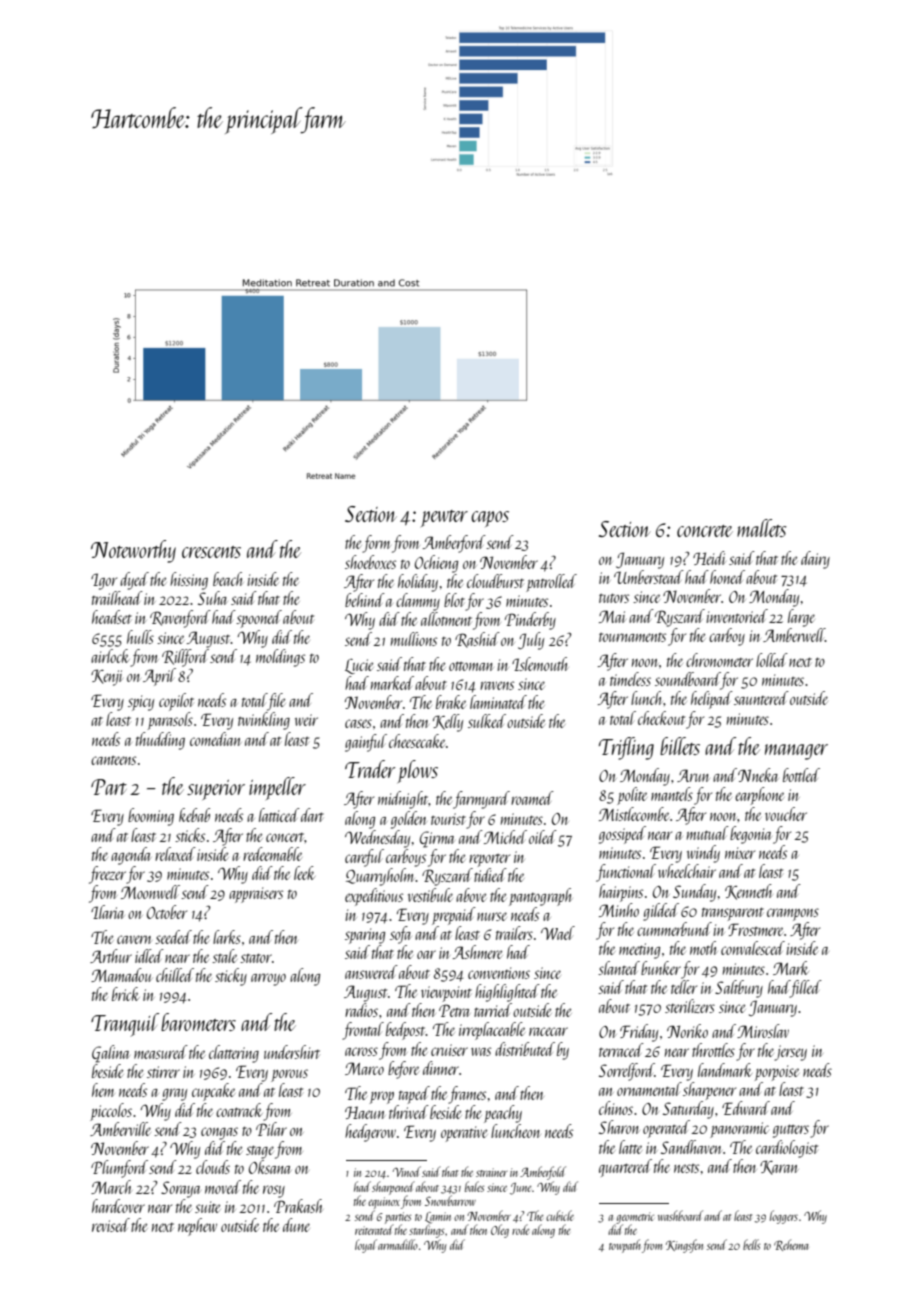 This image has height=1308, width=924. What do you see at coordinates (690, 1006) in the image?
I see `sterilizers` at bounding box center [690, 1006].
